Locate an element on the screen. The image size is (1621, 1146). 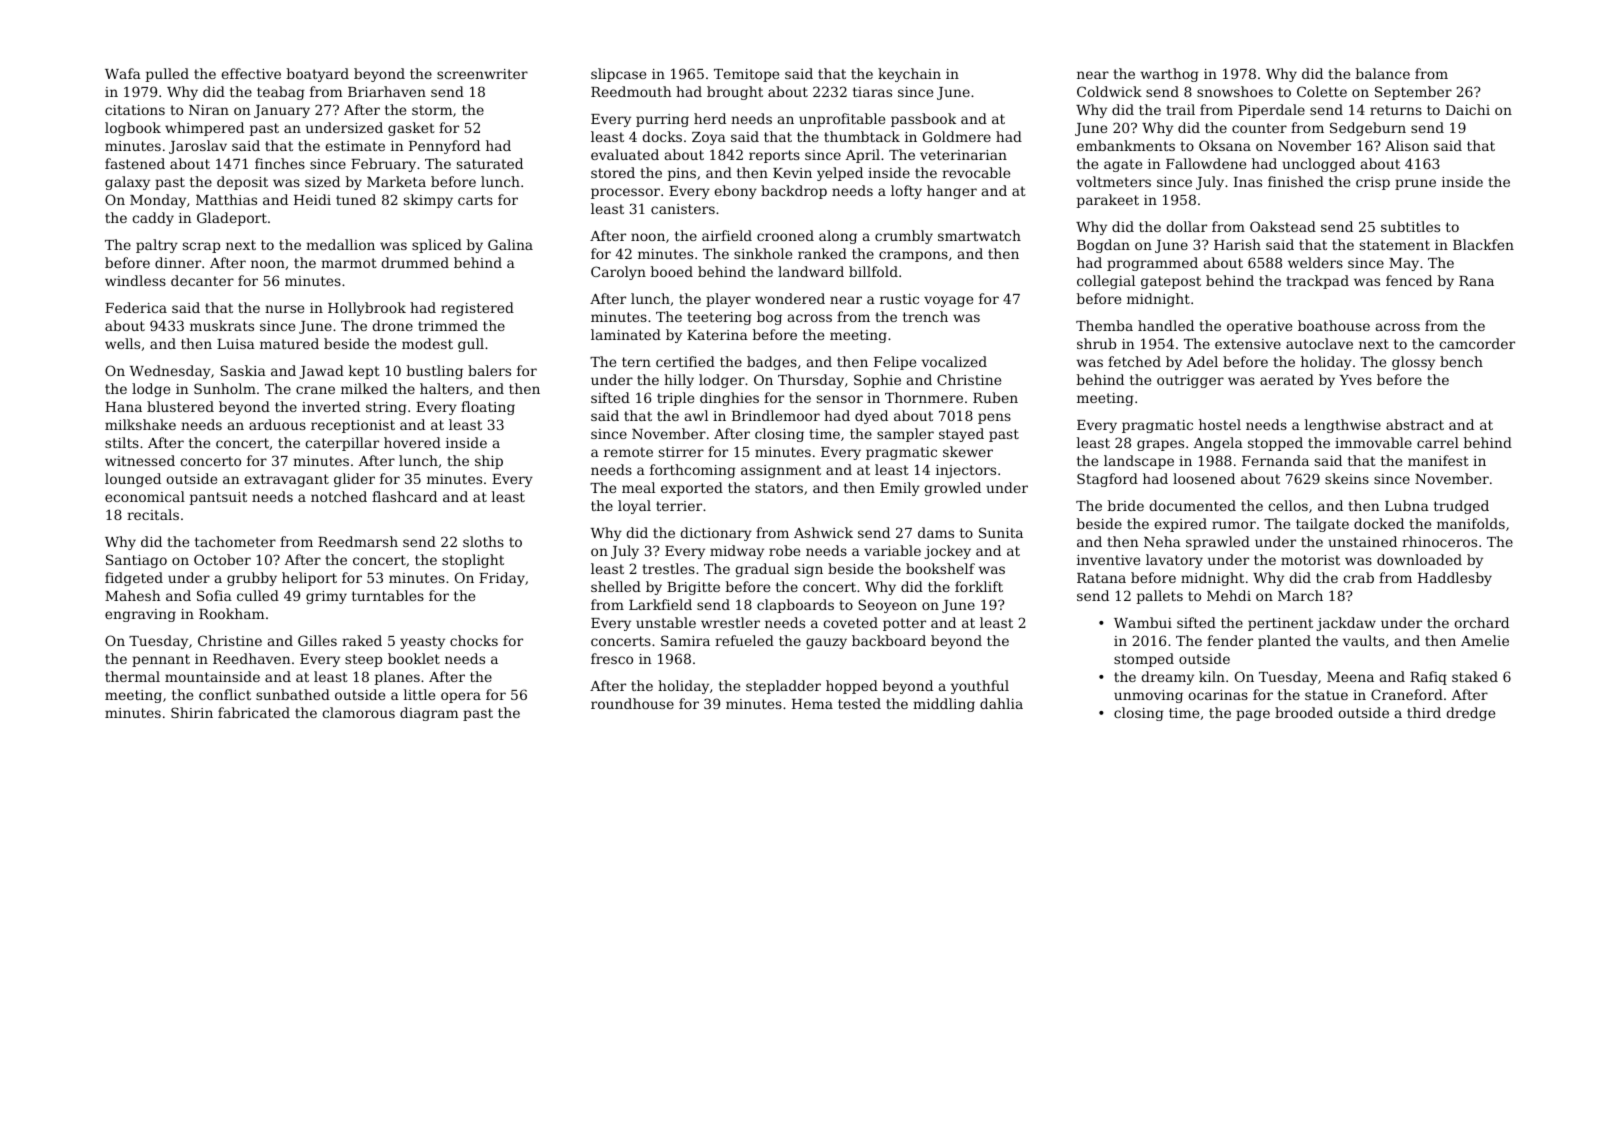
screenwriter is located at coordinates (482, 74).
